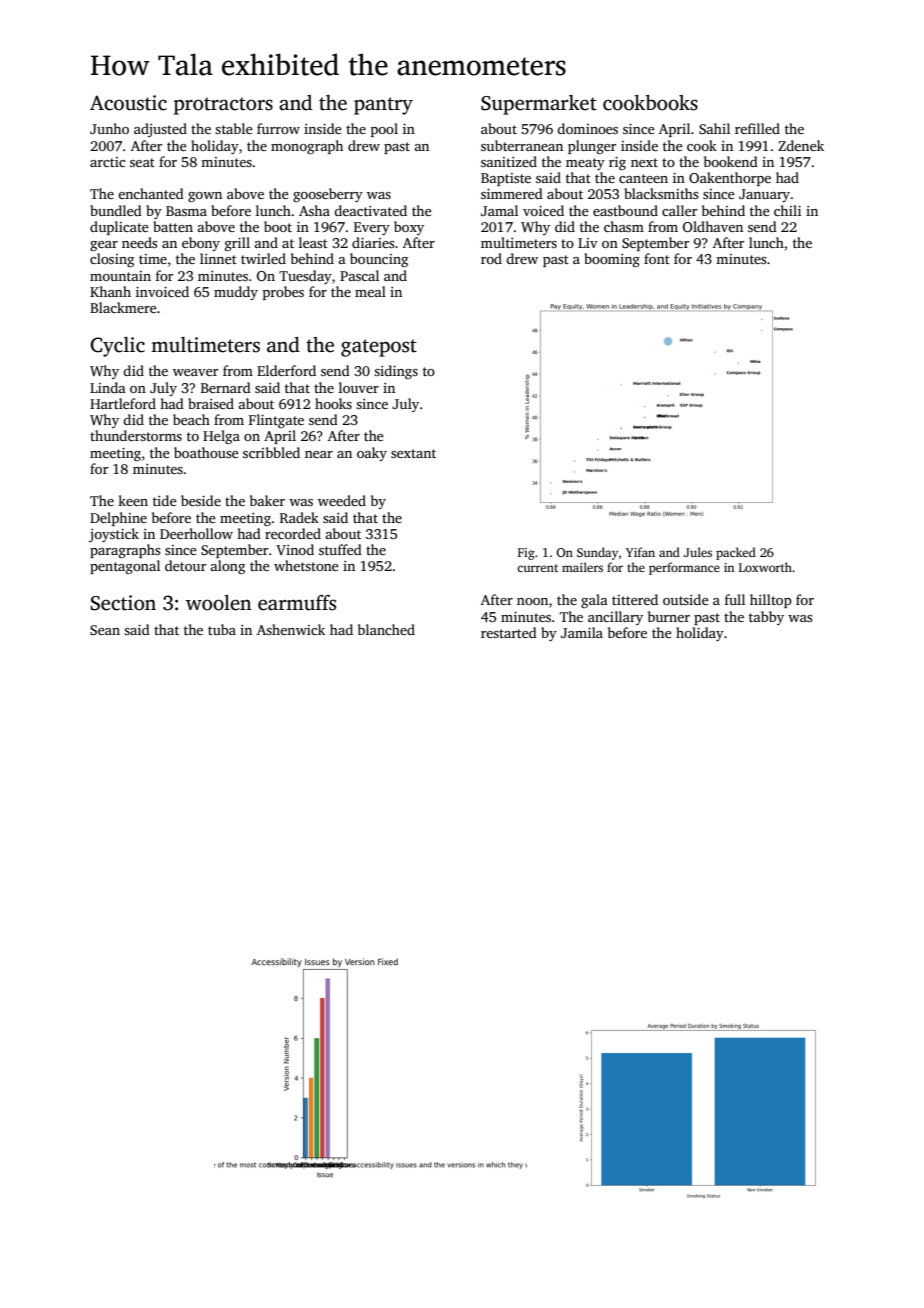  What do you see at coordinates (219, 603) in the screenshot?
I see `woolen` at bounding box center [219, 603].
